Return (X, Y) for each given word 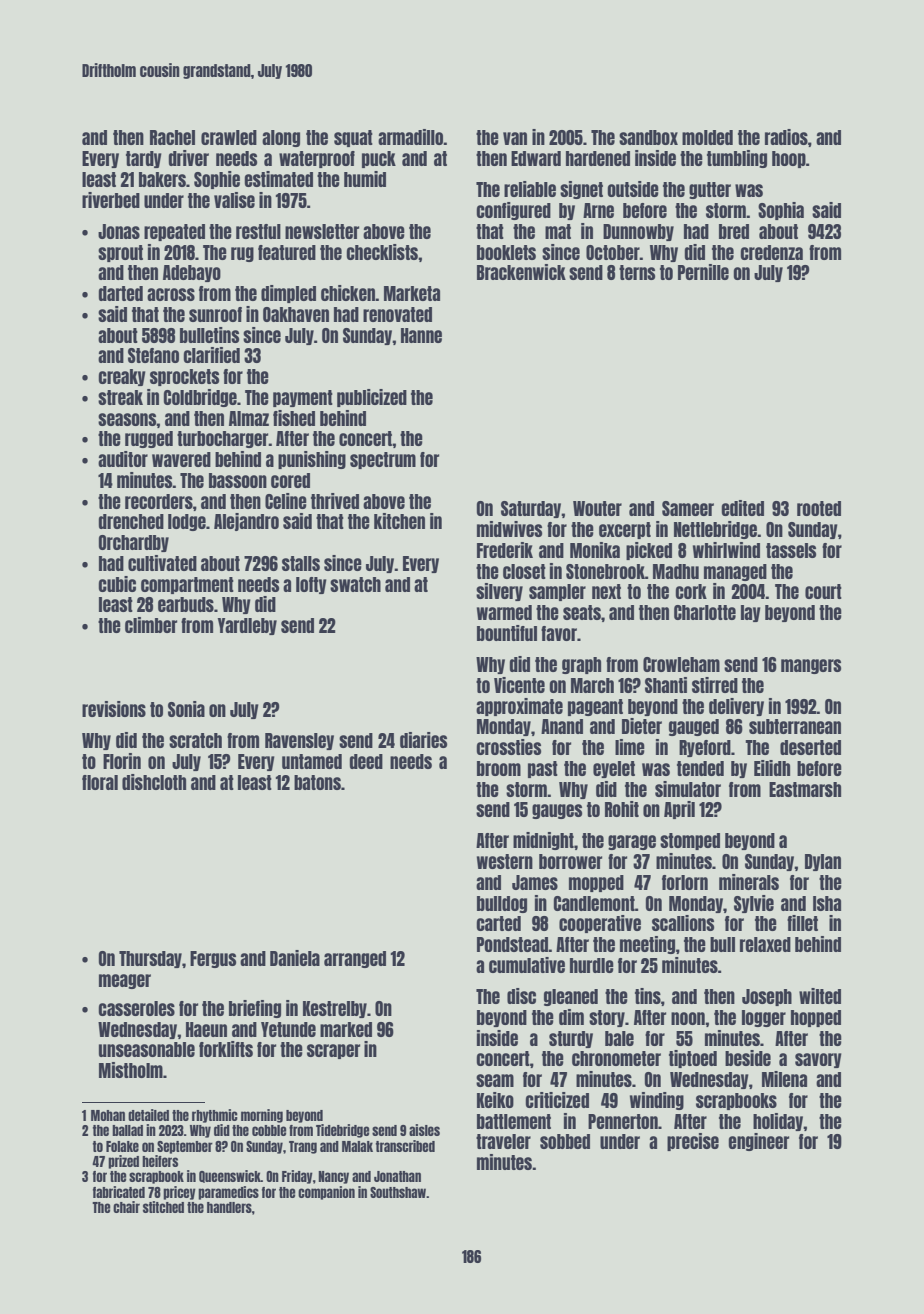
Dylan (823, 862)
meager (125, 981)
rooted (819, 508)
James (535, 882)
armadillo (411, 137)
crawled (229, 137)
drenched (131, 521)
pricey (179, 1193)
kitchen (399, 521)
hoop (789, 159)
